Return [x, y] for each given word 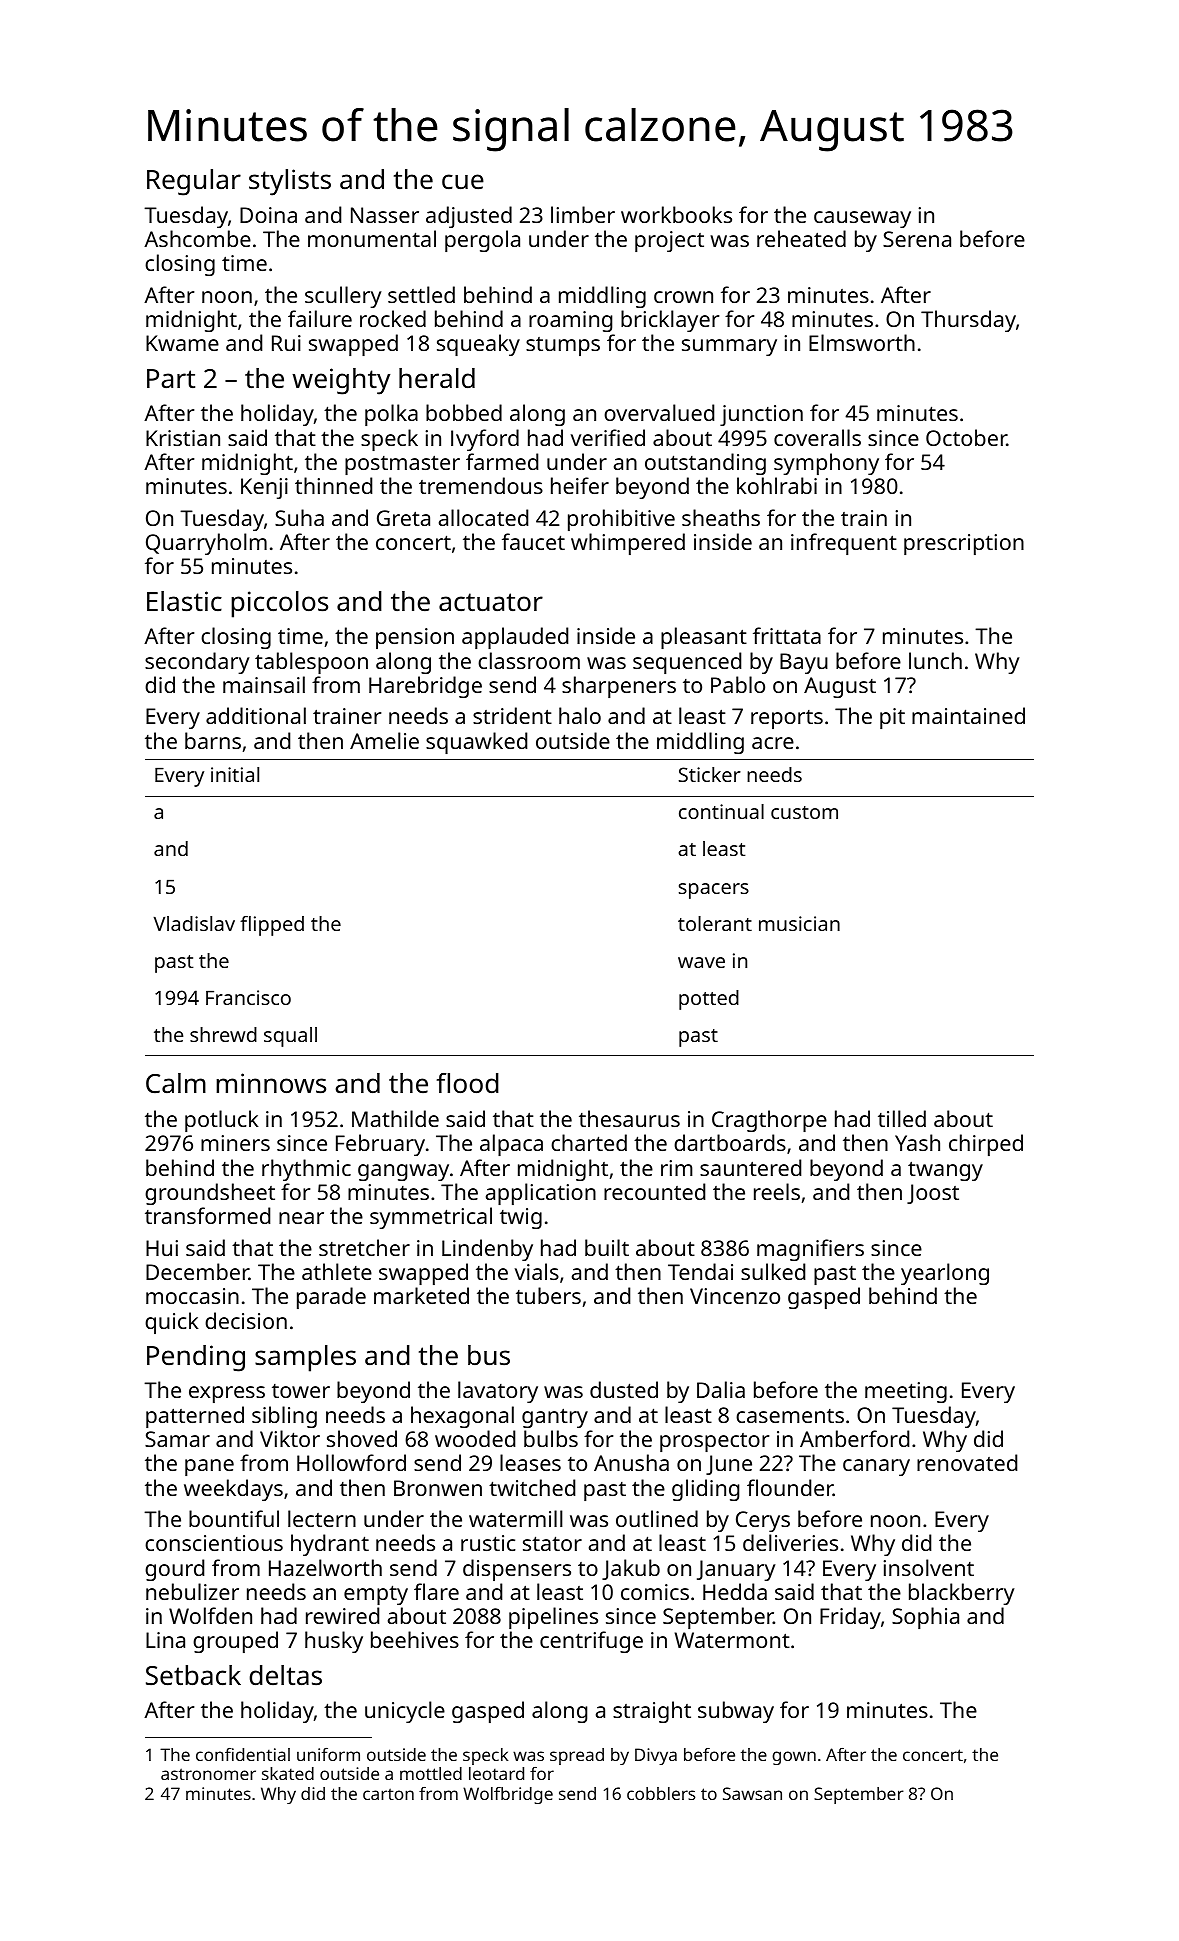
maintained [968, 715]
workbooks [676, 214]
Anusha [631, 1462]
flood [468, 1083]
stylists [290, 182]
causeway [862, 219]
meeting [906, 1392]
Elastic [184, 601]
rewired [342, 1615]
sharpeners [619, 687]
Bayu [804, 663]
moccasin [192, 1296]
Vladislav [194, 923]
